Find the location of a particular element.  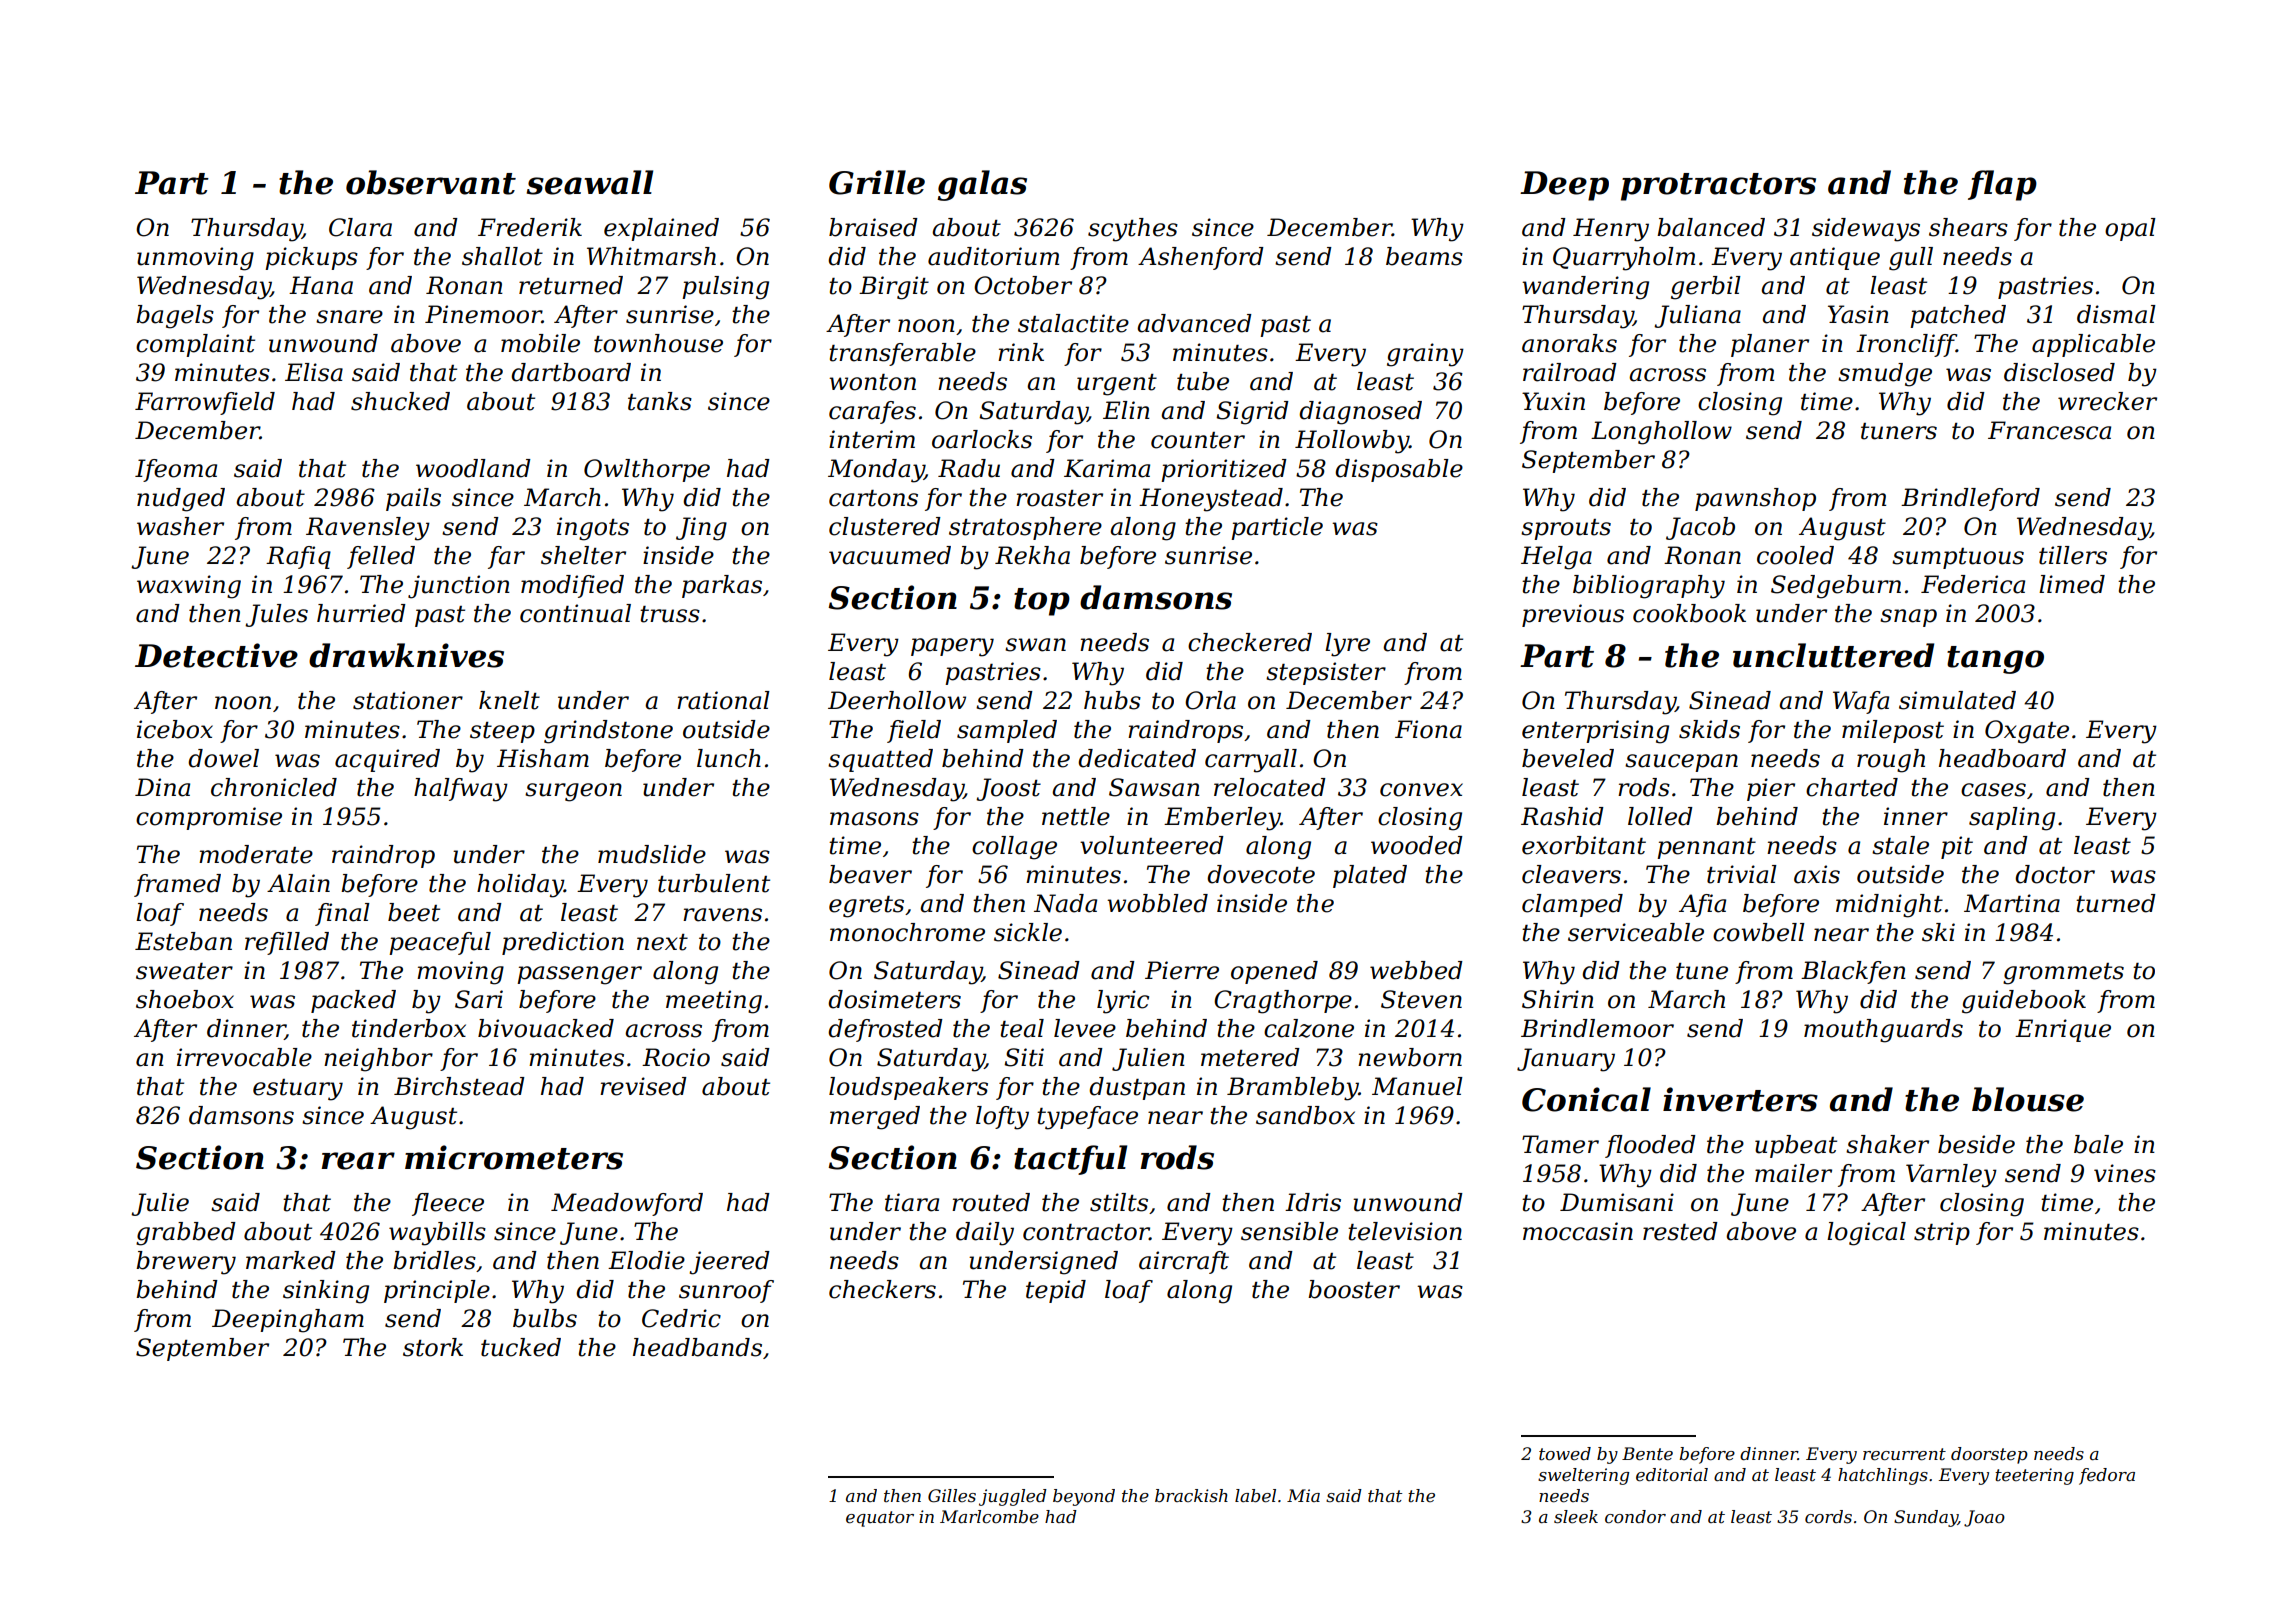

grommets is located at coordinates (2063, 974).
